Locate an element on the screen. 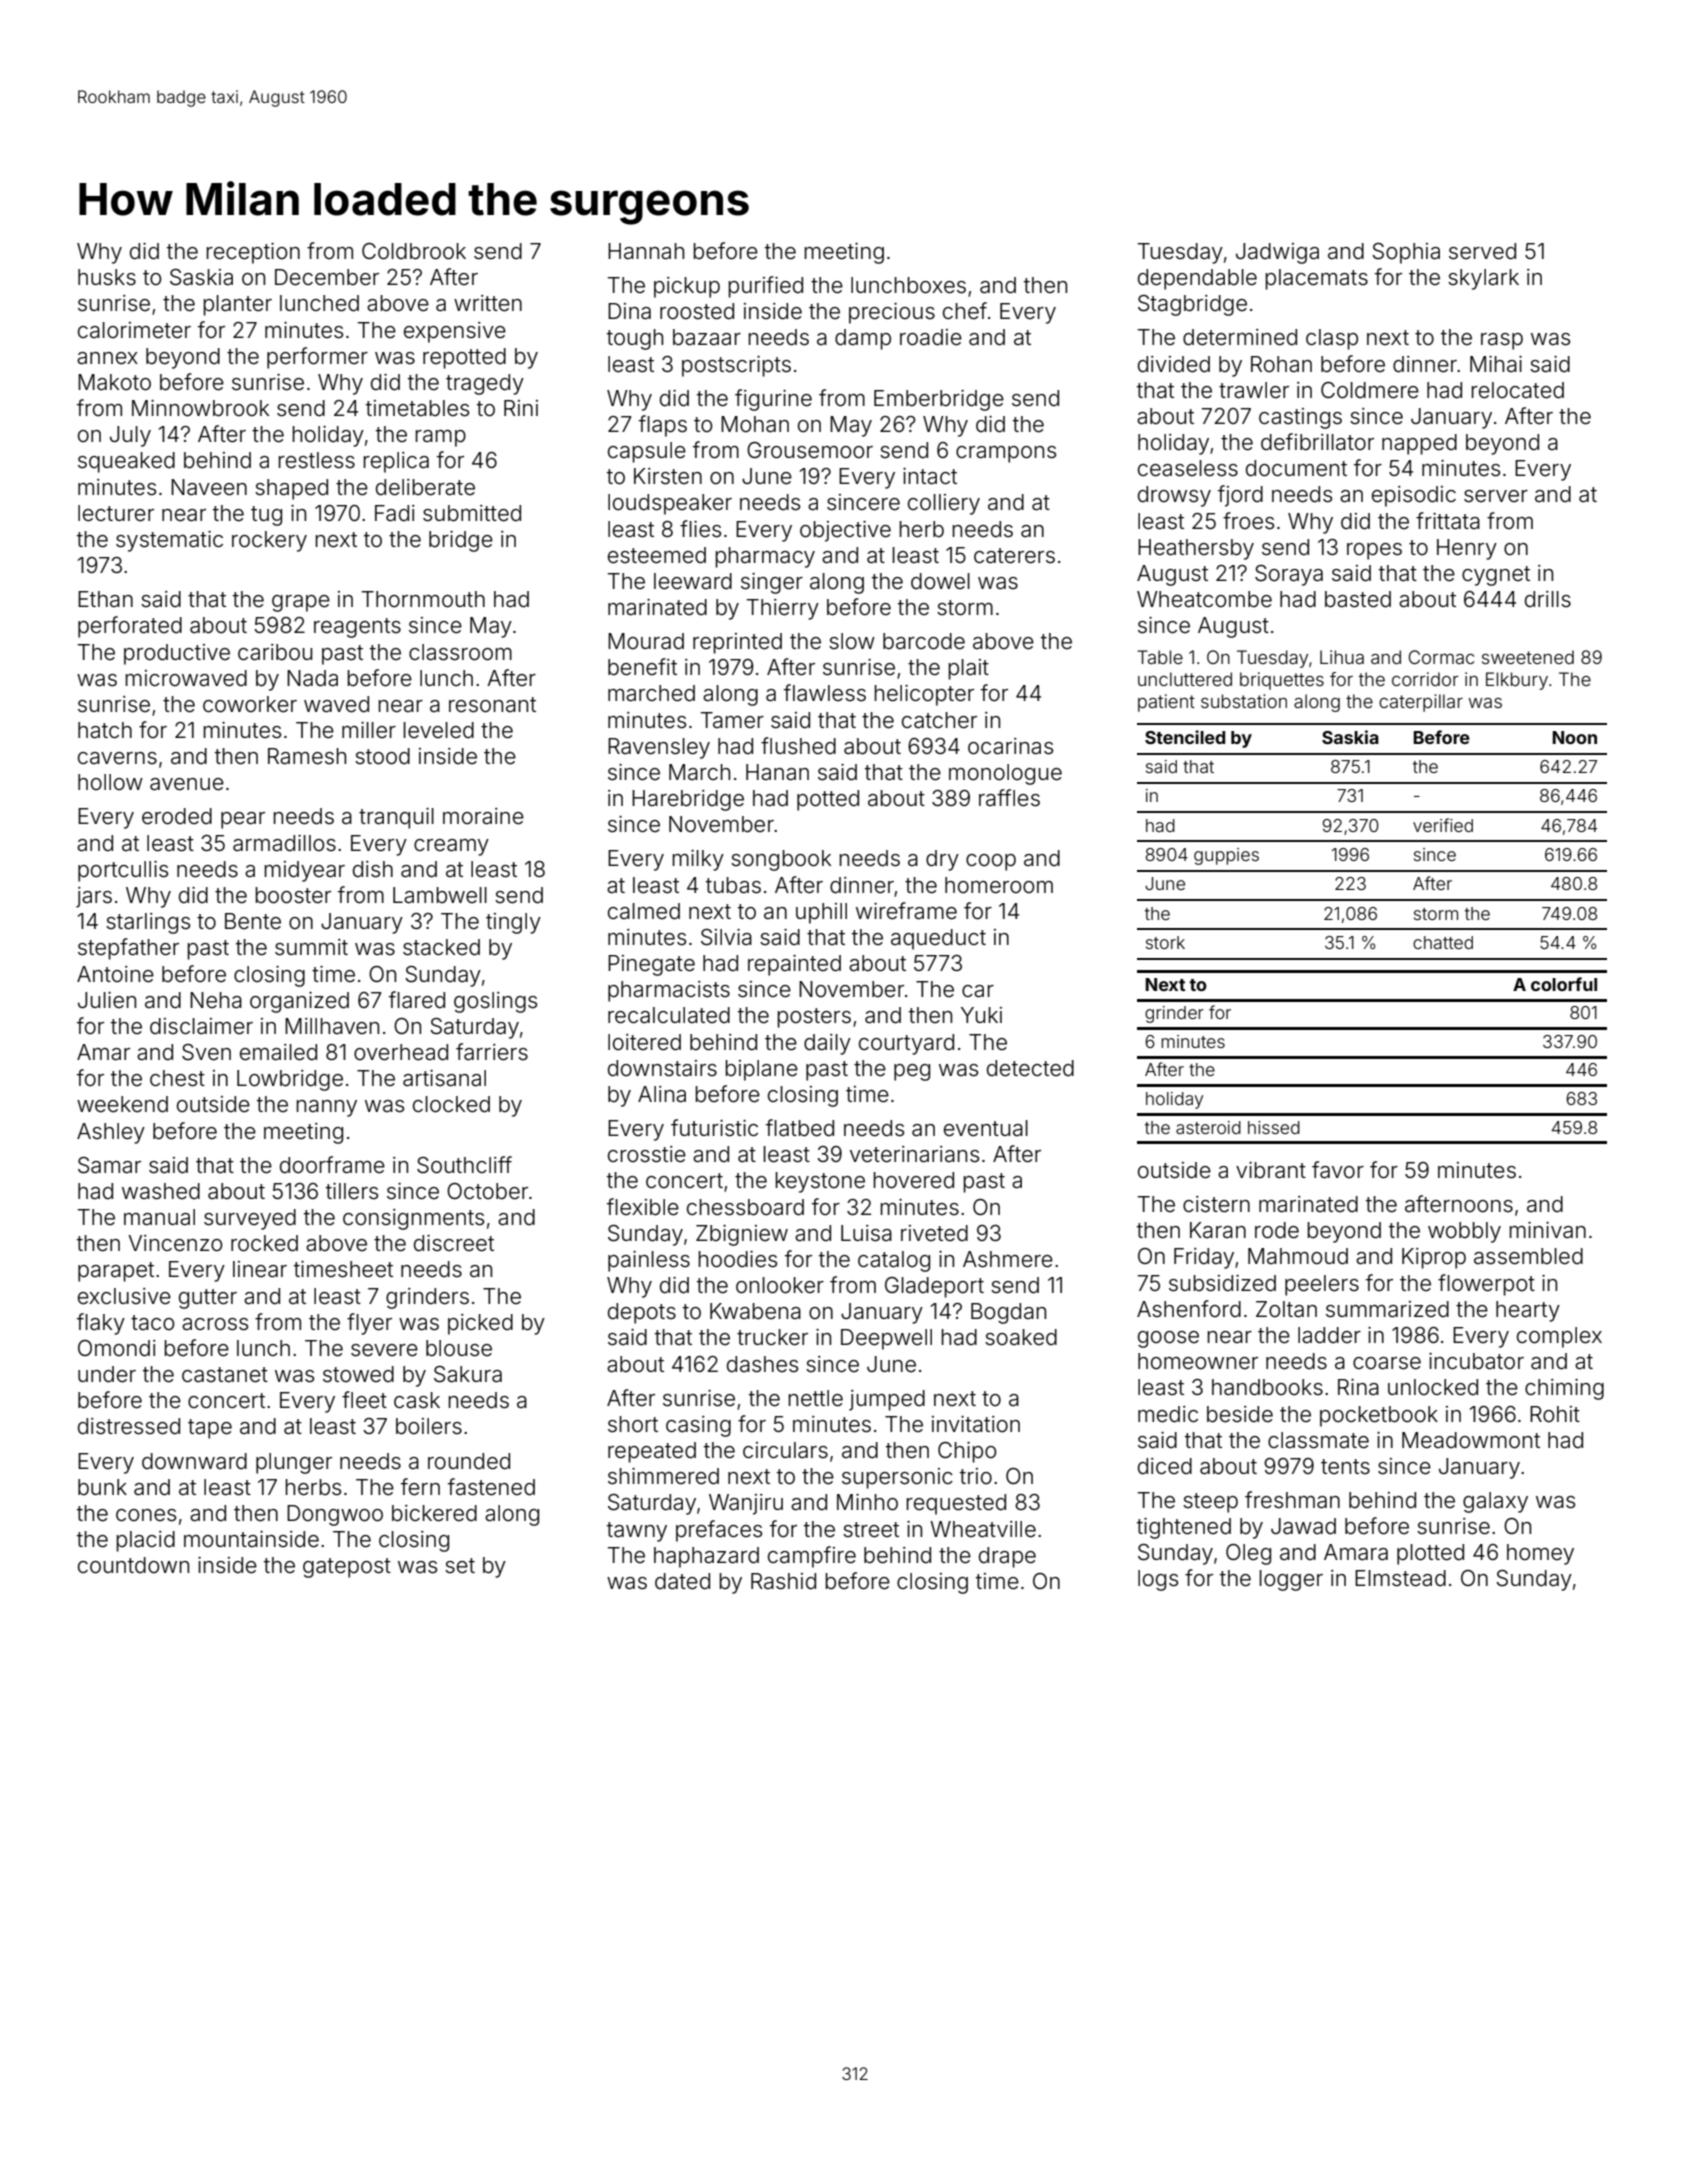 This screenshot has height=2178, width=1683. chest is located at coordinates (177, 1078).
